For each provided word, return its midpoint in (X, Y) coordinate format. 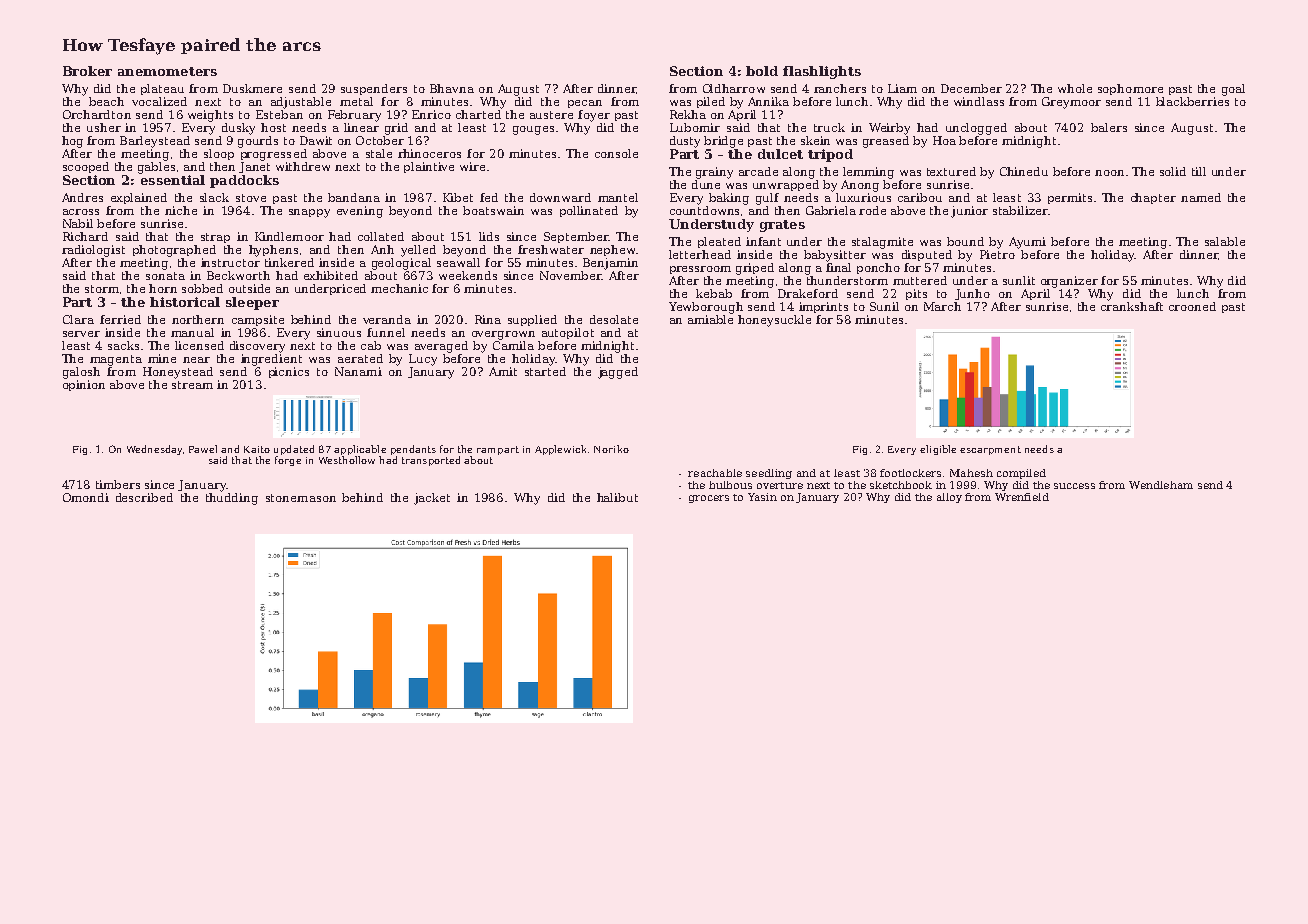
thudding (232, 499)
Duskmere (252, 88)
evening (360, 212)
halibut (617, 497)
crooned (1192, 306)
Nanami (358, 371)
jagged (618, 373)
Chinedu (1024, 171)
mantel (618, 197)
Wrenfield (1022, 497)
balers (1109, 127)
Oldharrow (734, 88)
